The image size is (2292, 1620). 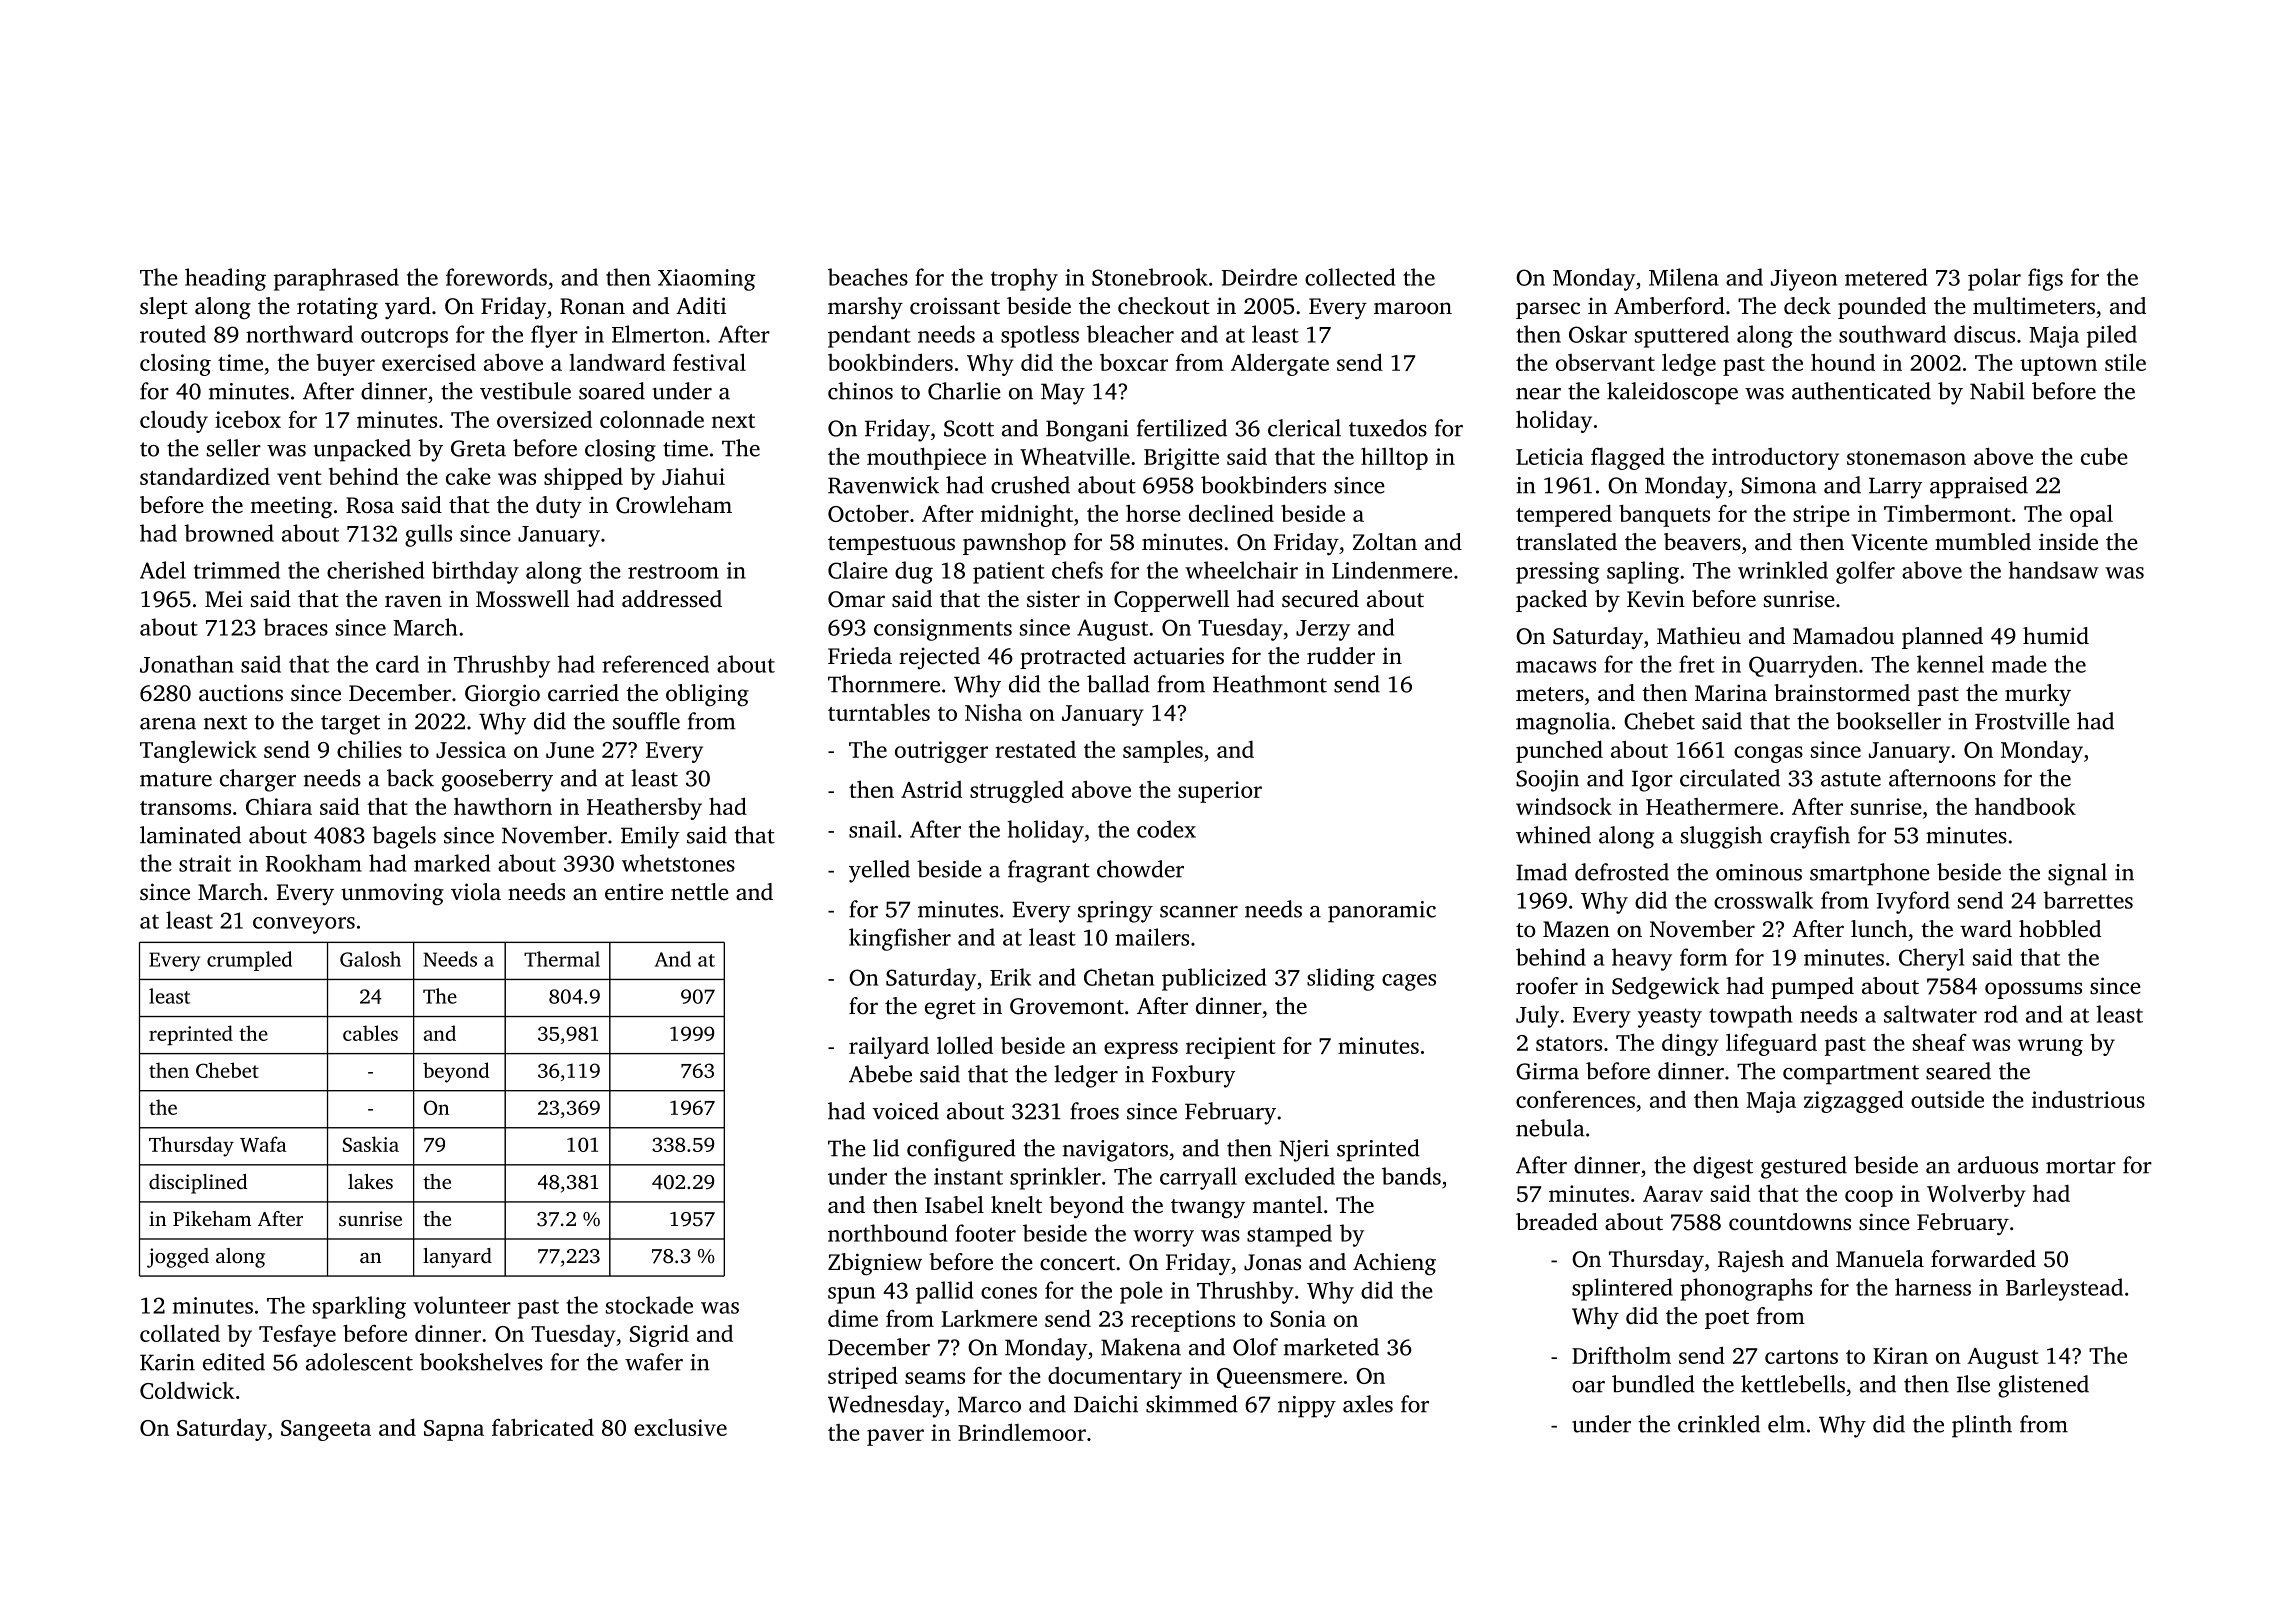 What do you see at coordinates (706, 280) in the document?
I see `Xiaoming` at bounding box center [706, 280].
